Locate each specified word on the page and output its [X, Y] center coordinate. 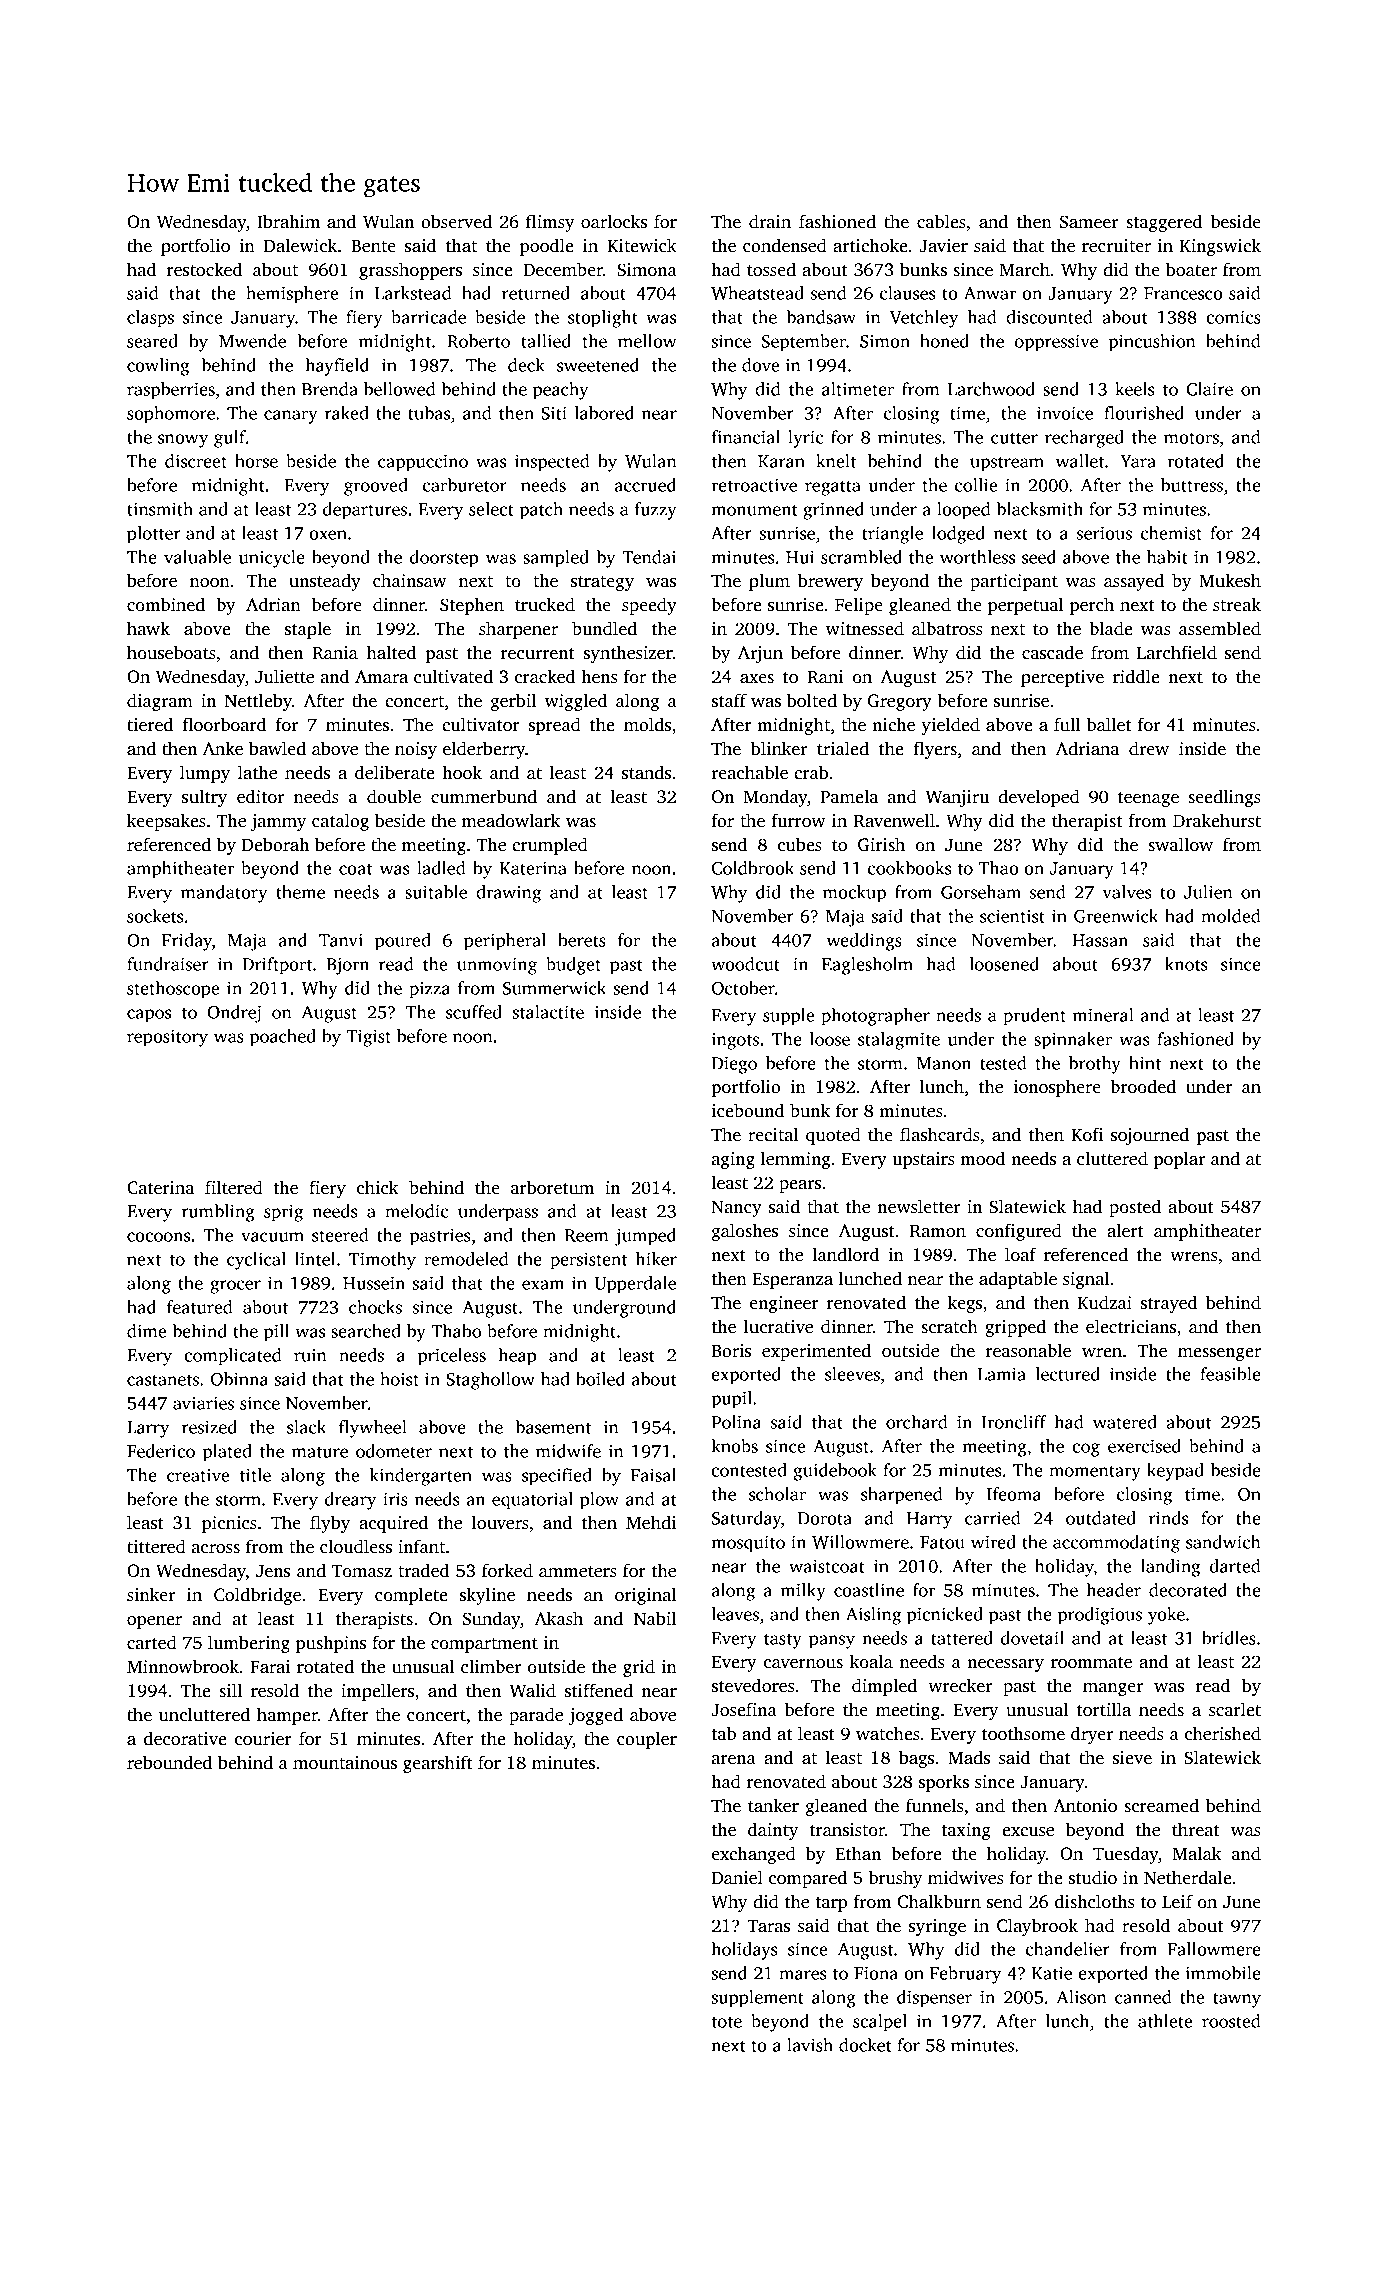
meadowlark [511, 820]
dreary [350, 1501]
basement [553, 1427]
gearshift [438, 1764]
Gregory [900, 702]
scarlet [1235, 1709]
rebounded [169, 1762]
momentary [1095, 1473]
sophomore [171, 415]
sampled [556, 559]
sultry [204, 798]
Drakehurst [1217, 820]
